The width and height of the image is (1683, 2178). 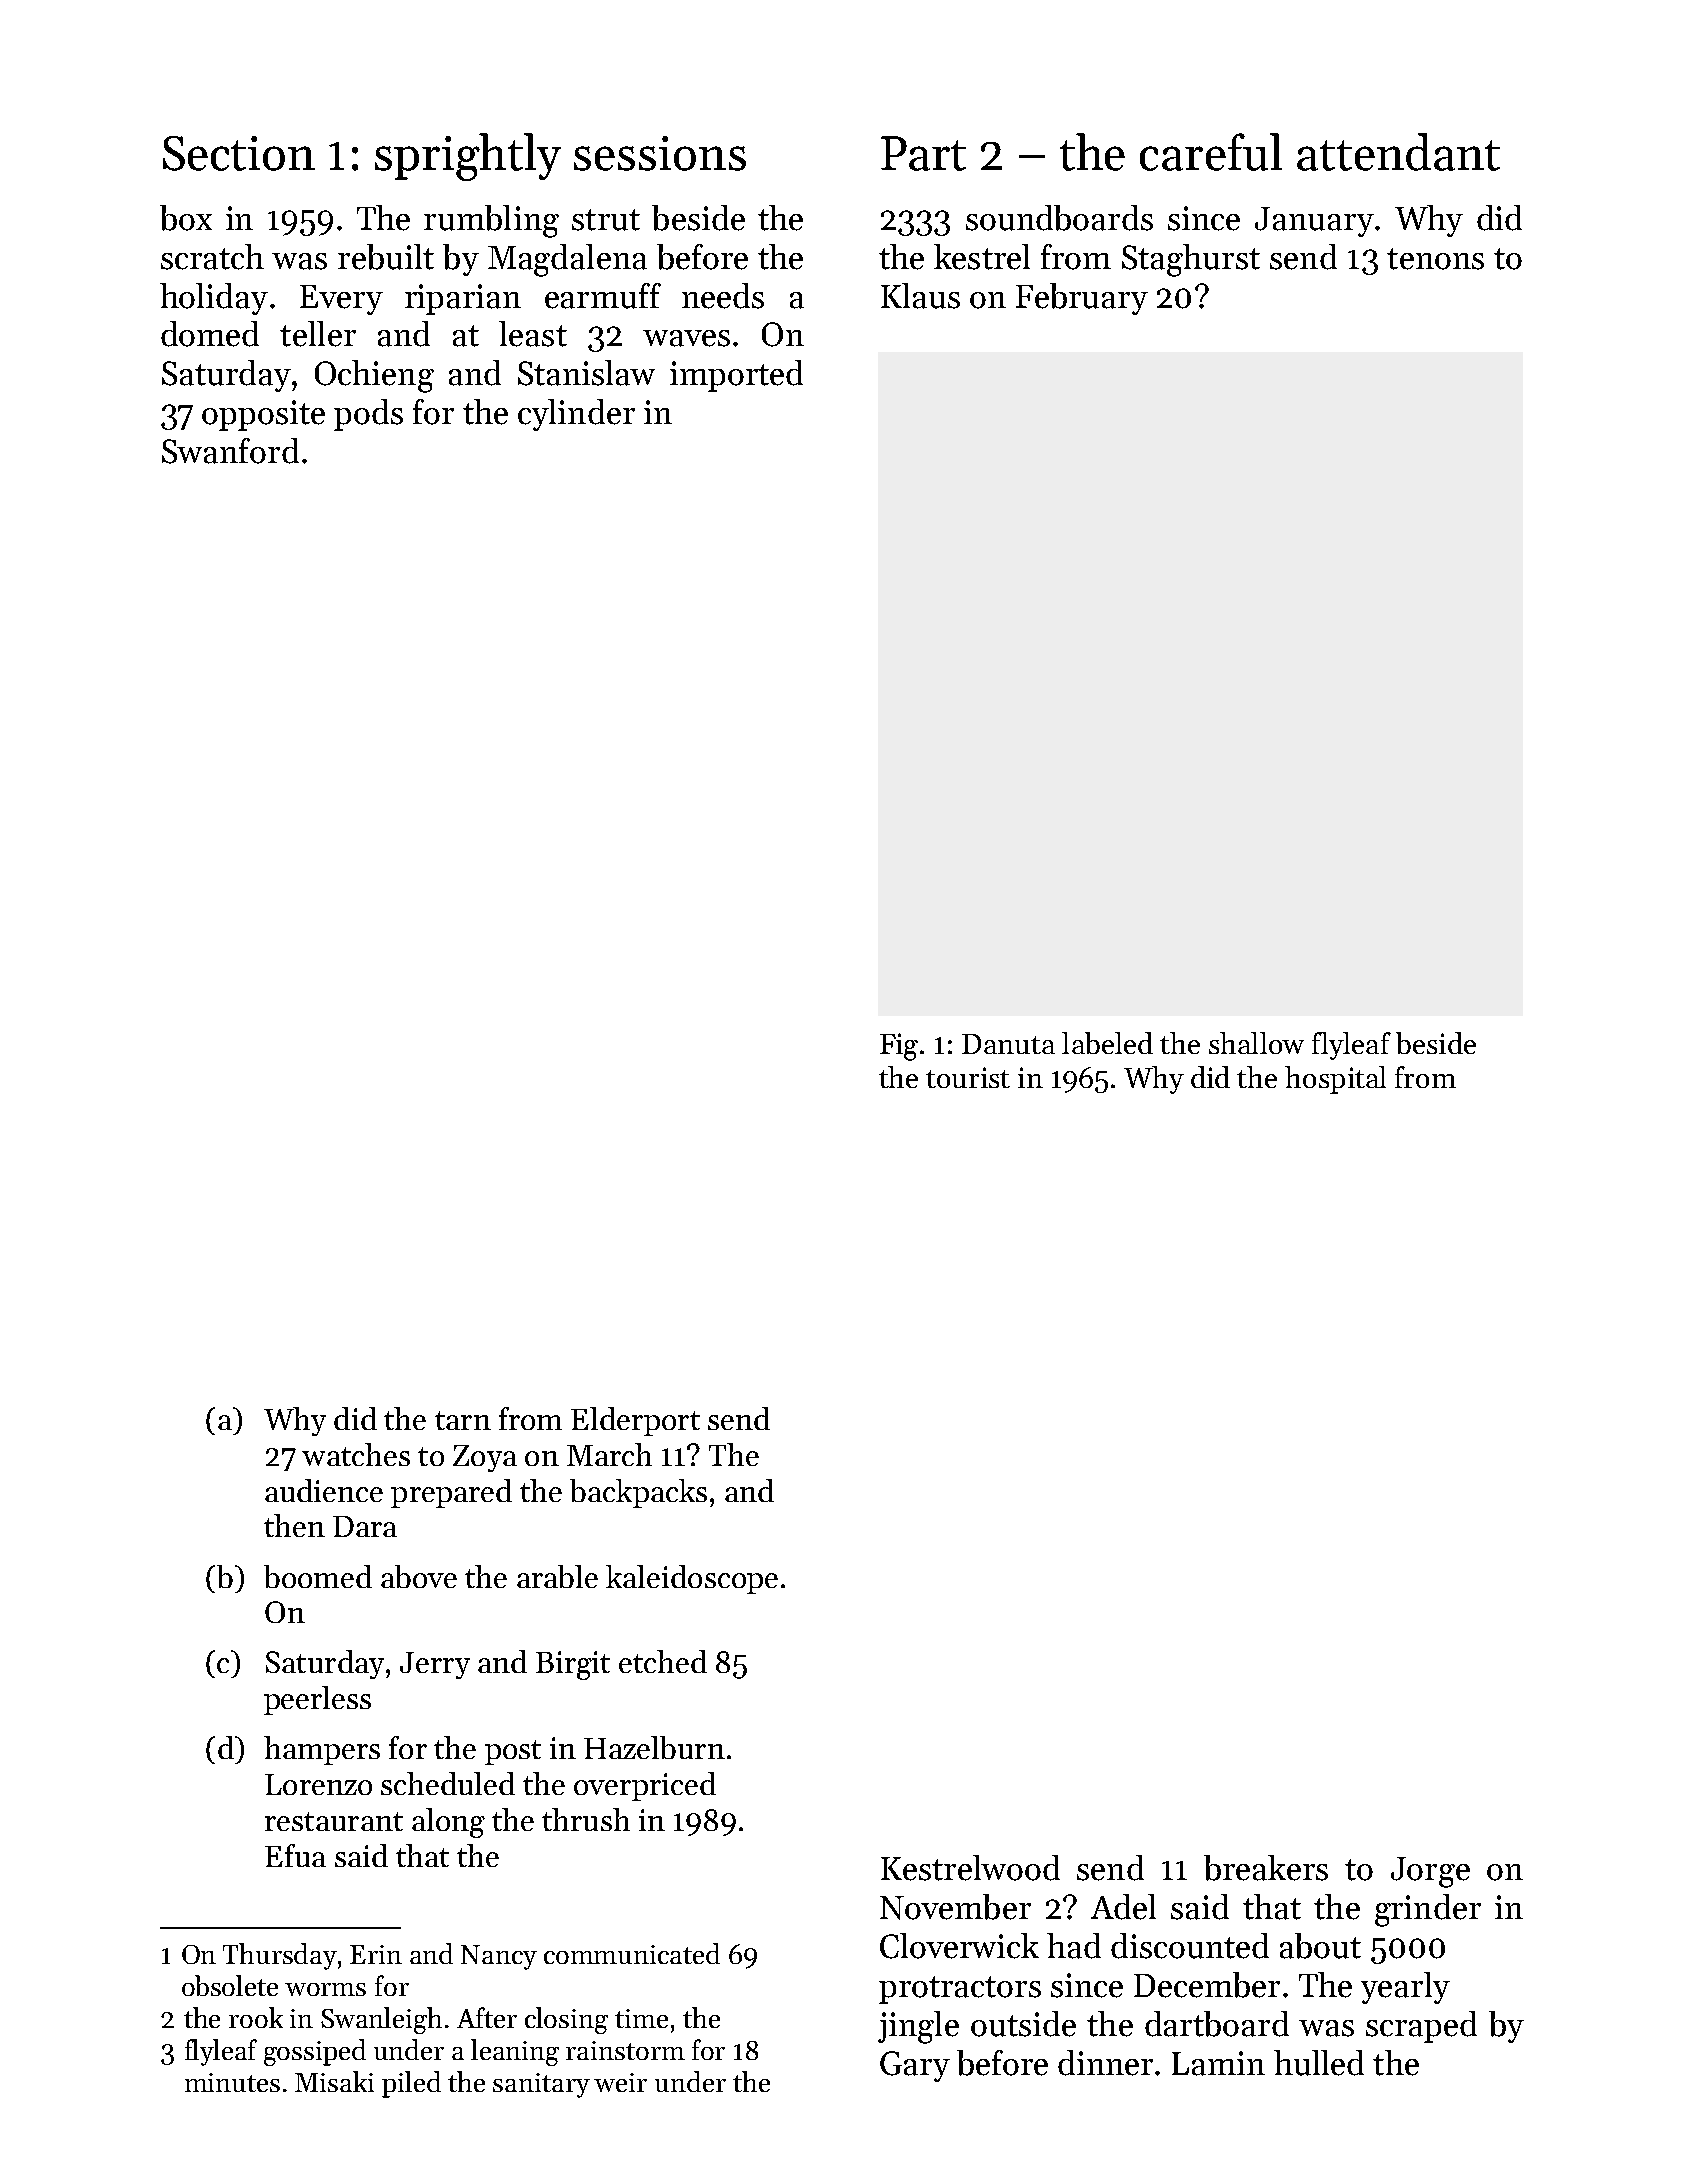 What do you see at coordinates (660, 153) in the image?
I see `sessions` at bounding box center [660, 153].
